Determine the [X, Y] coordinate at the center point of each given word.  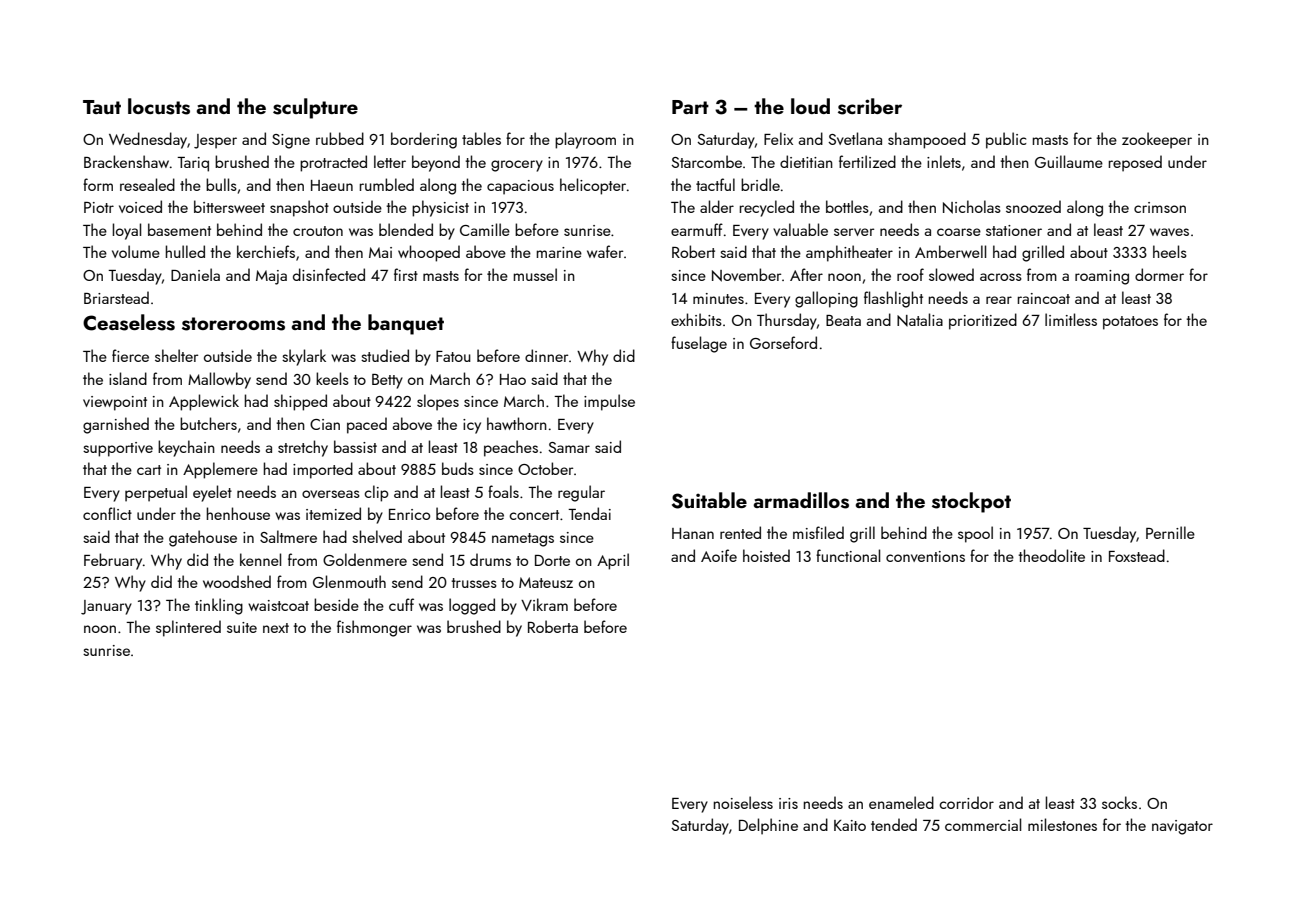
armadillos [801, 500]
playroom [585, 140]
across [1001, 277]
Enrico [409, 514]
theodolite [1051, 555]
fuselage [699, 344]
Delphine [768, 826]
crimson [1160, 207]
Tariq [193, 164]
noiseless [743, 802]
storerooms [233, 324]
